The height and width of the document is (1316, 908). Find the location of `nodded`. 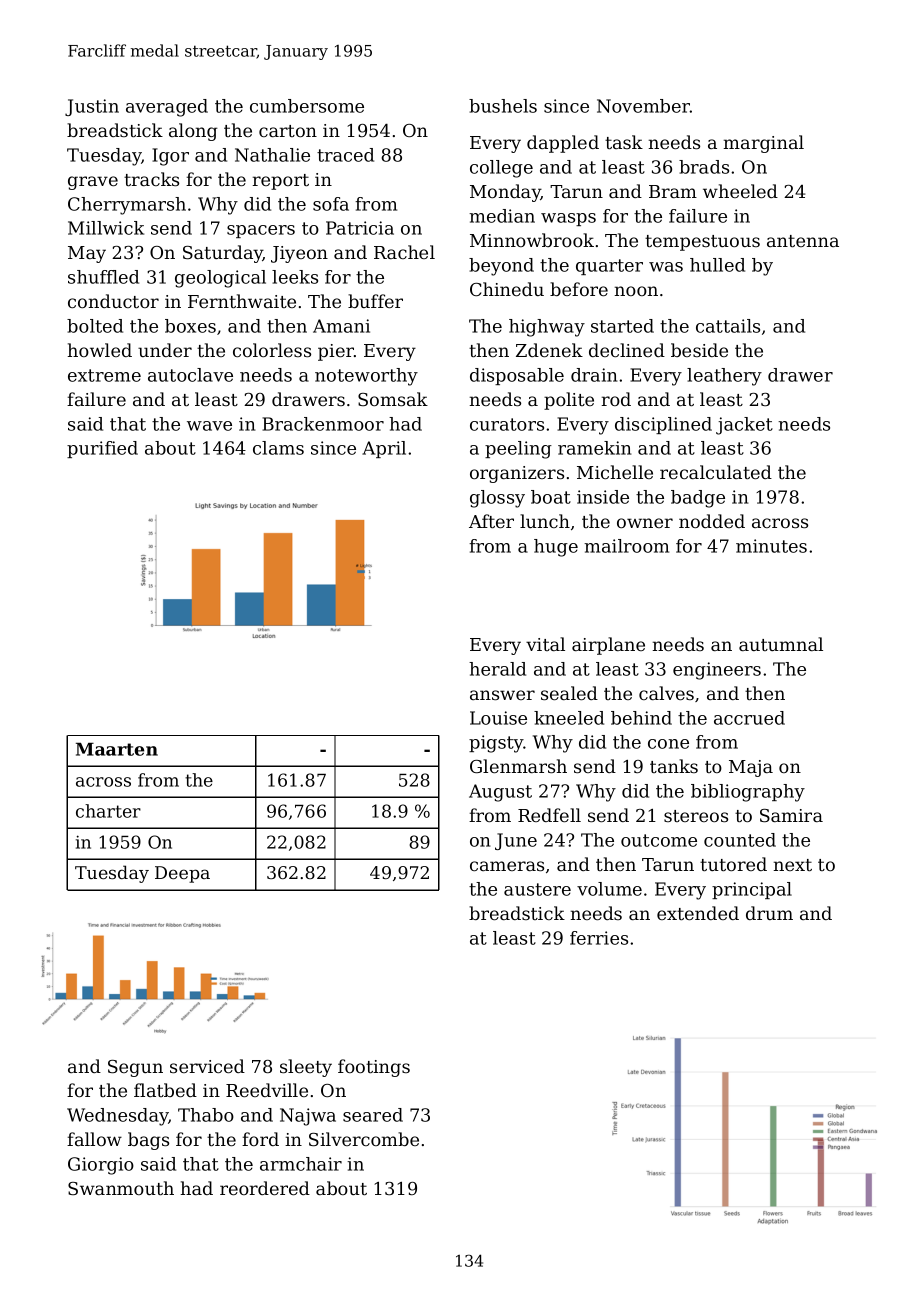

nodded is located at coordinates (712, 521).
